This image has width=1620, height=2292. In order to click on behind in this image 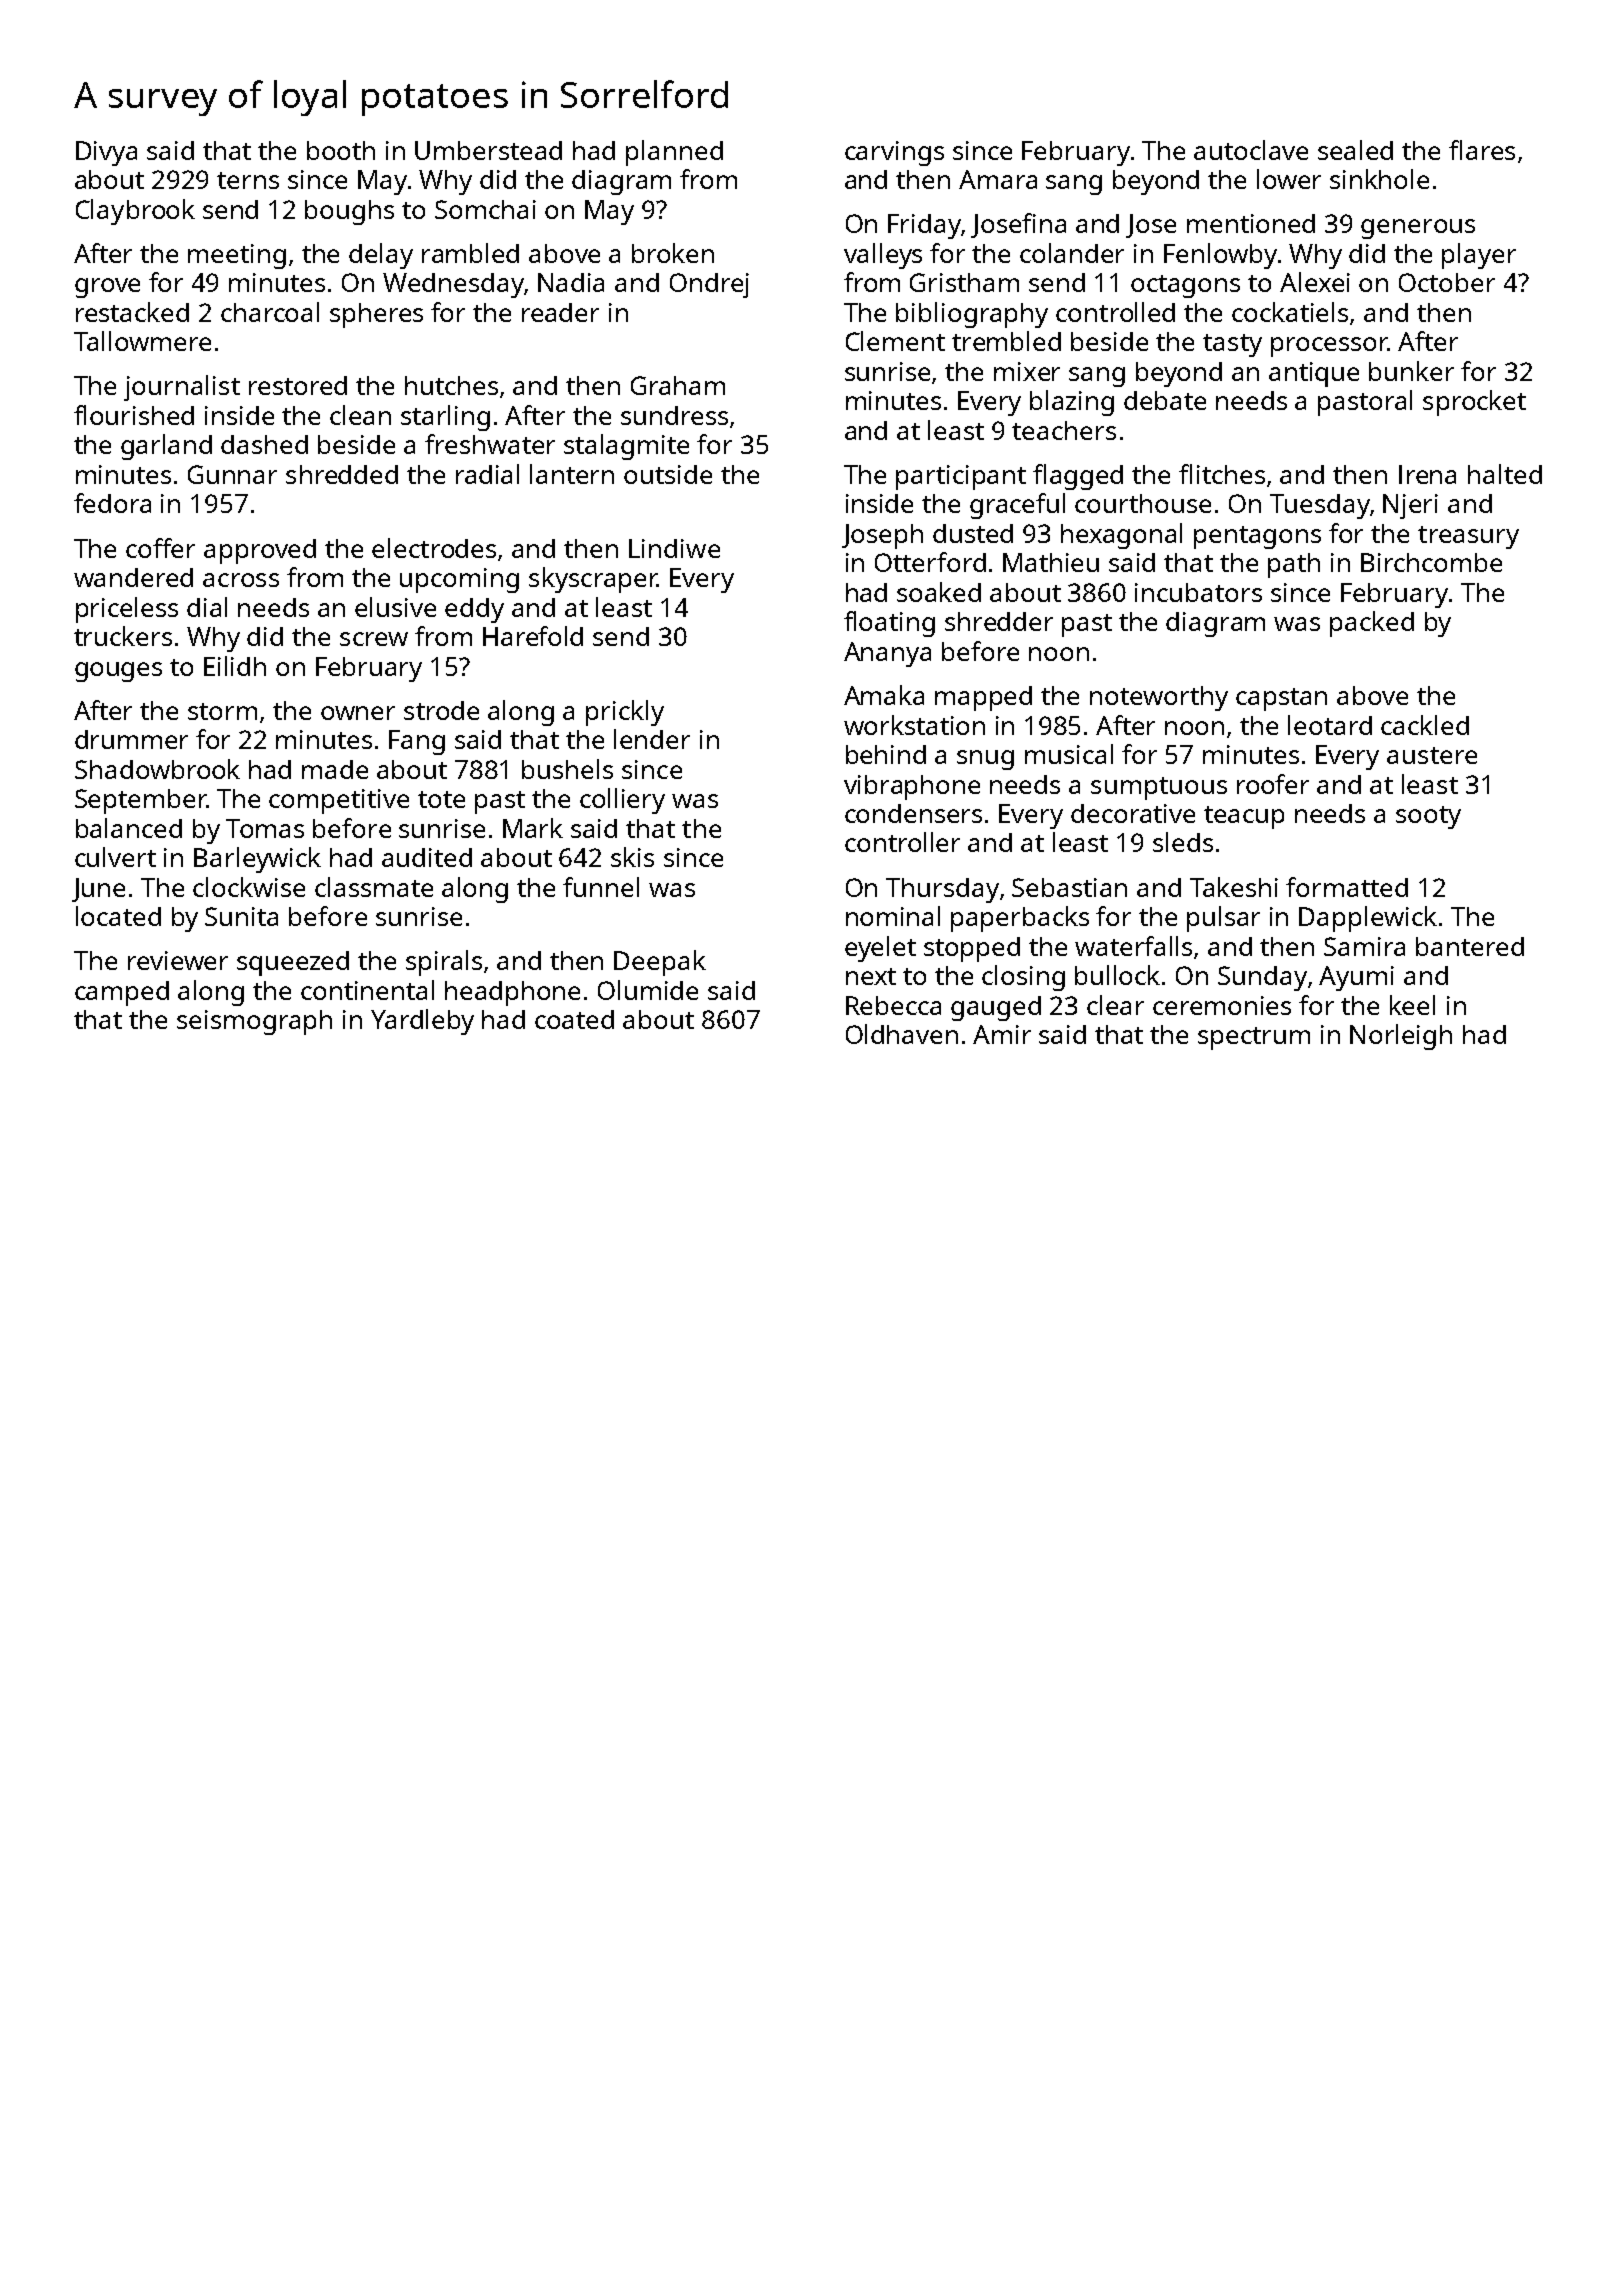, I will do `click(886, 754)`.
